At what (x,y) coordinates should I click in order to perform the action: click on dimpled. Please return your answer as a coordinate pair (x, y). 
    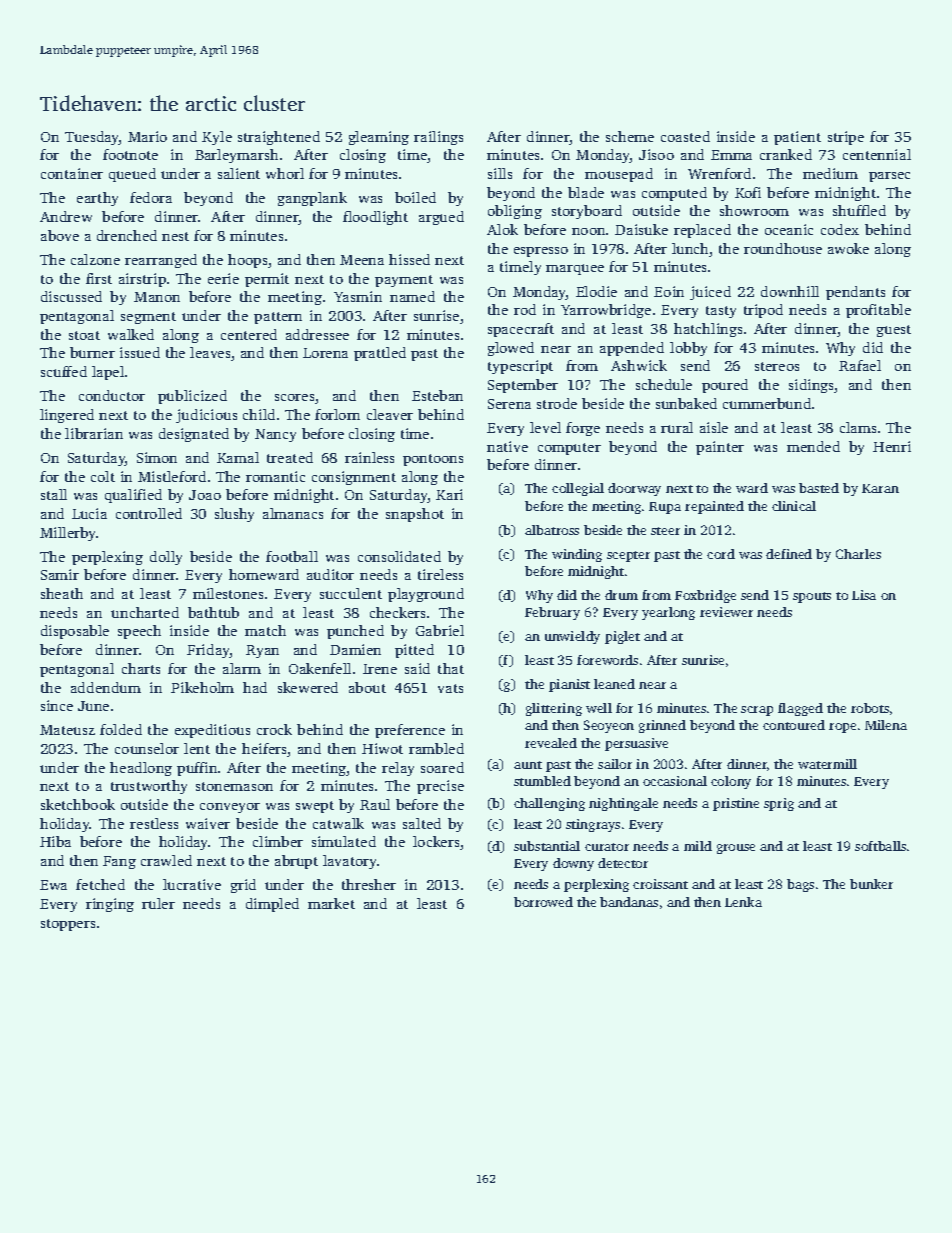
    Looking at the image, I should click on (272, 905).
